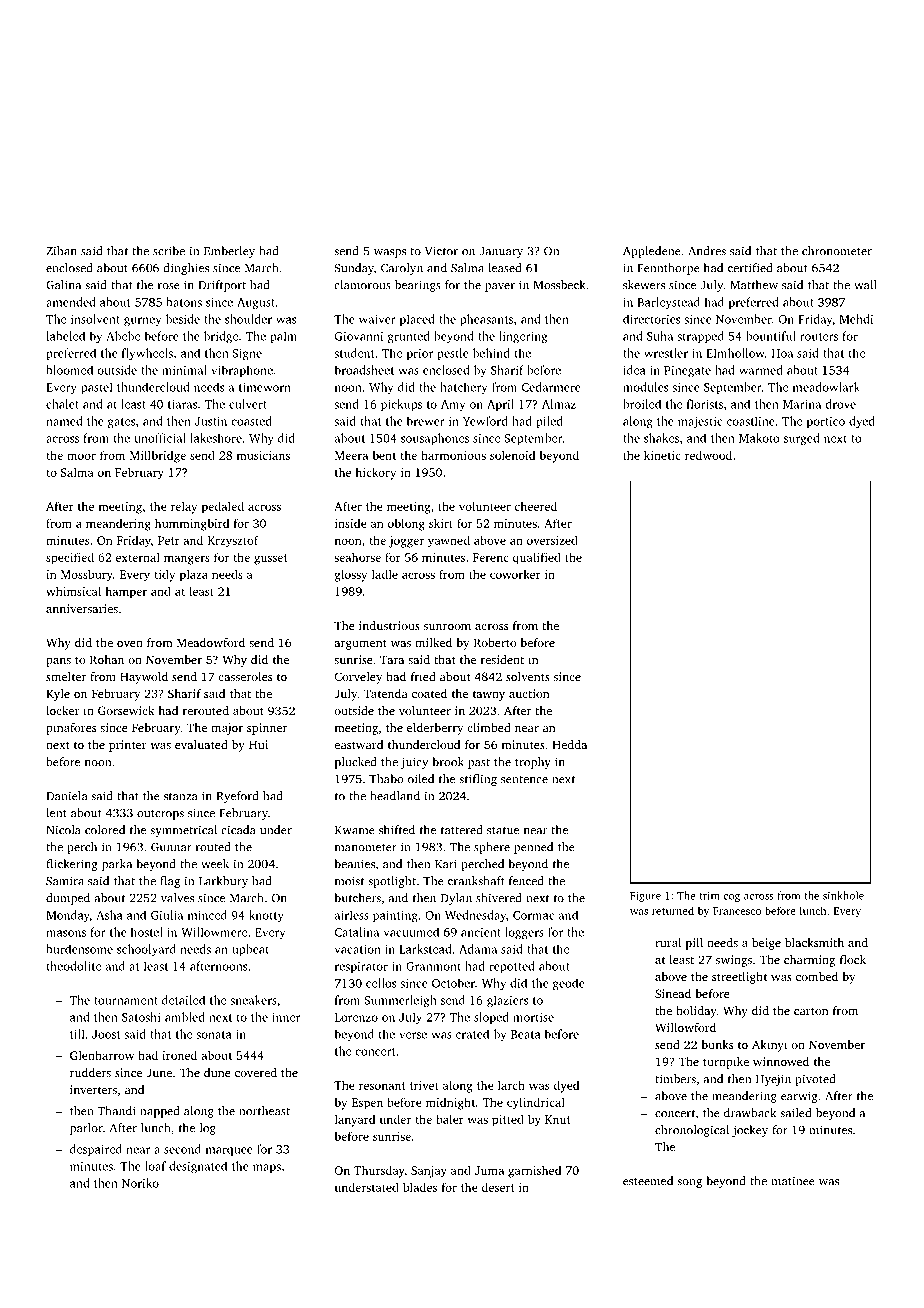 The image size is (924, 1308). I want to click on wasps, so click(390, 253).
